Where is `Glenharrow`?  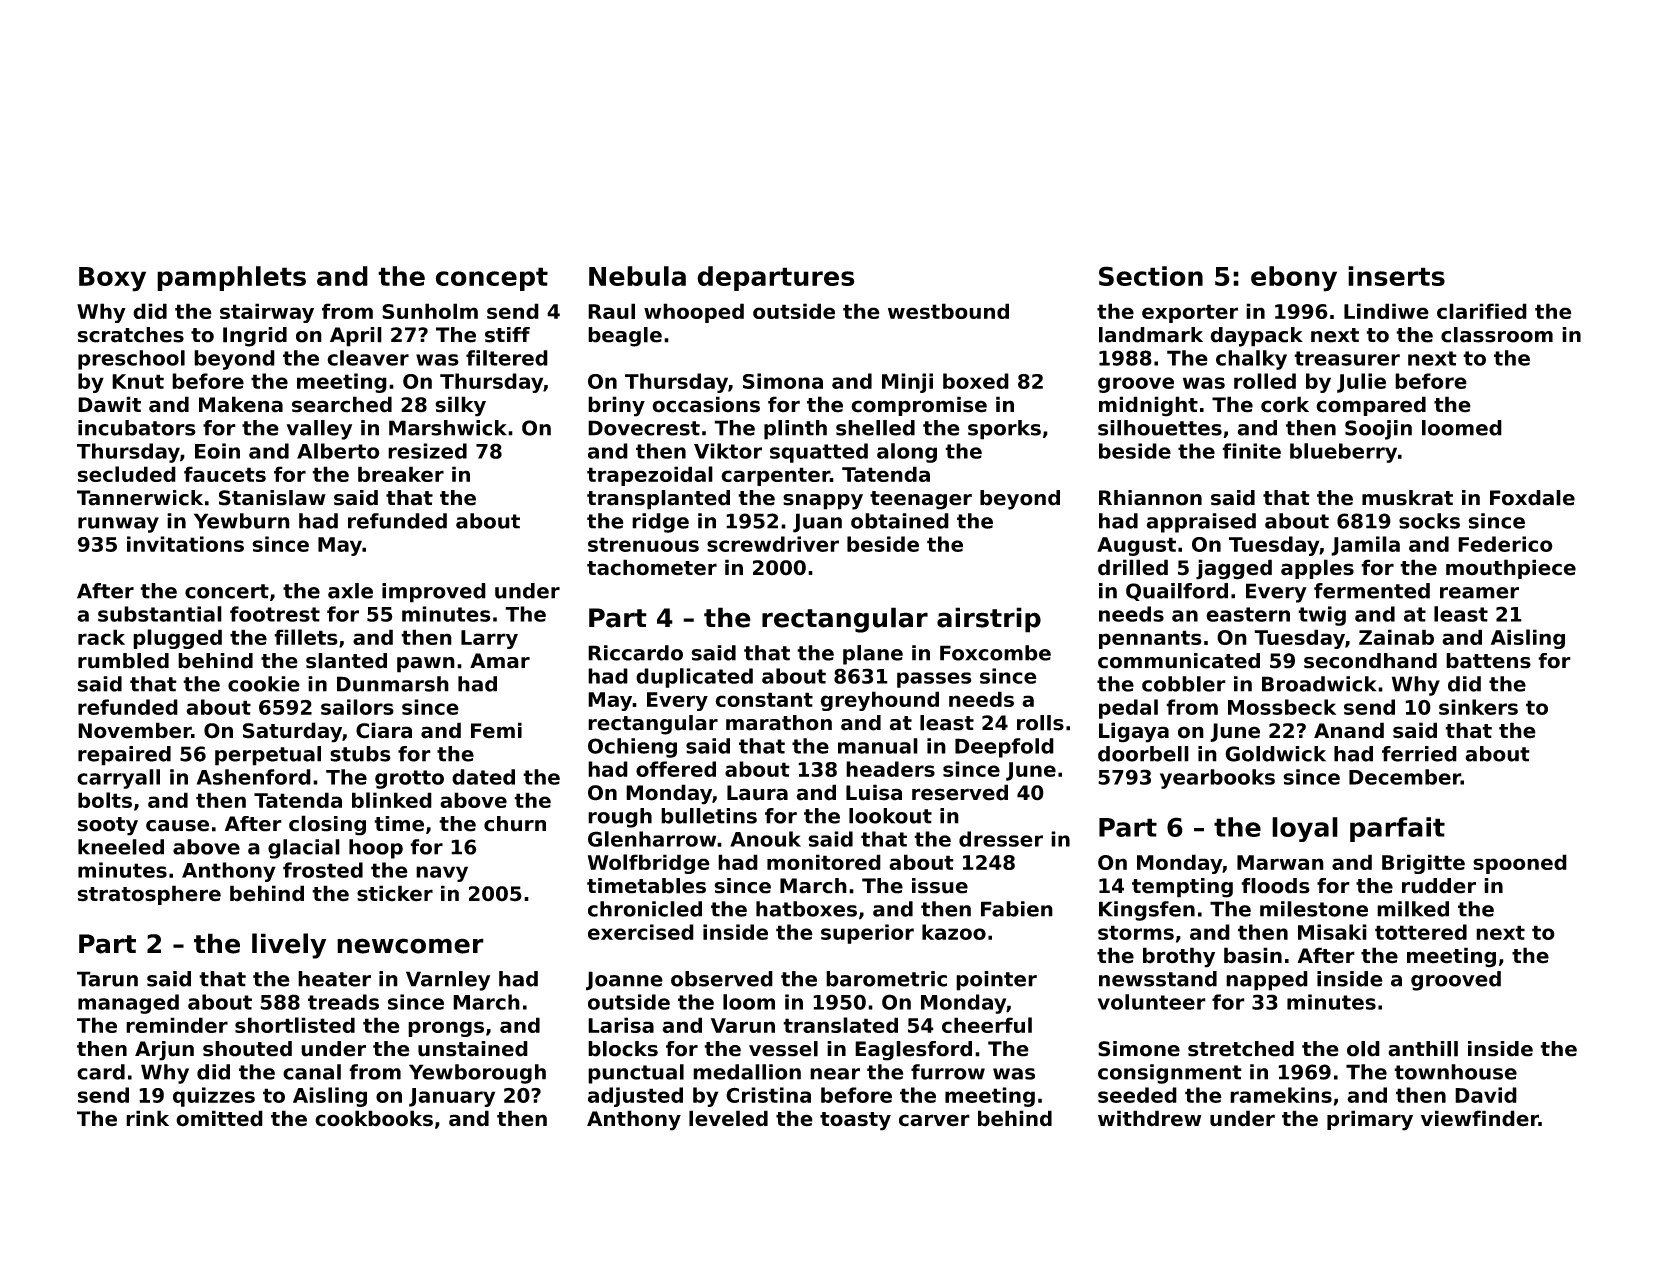
Glenharrow is located at coordinates (652, 839).
